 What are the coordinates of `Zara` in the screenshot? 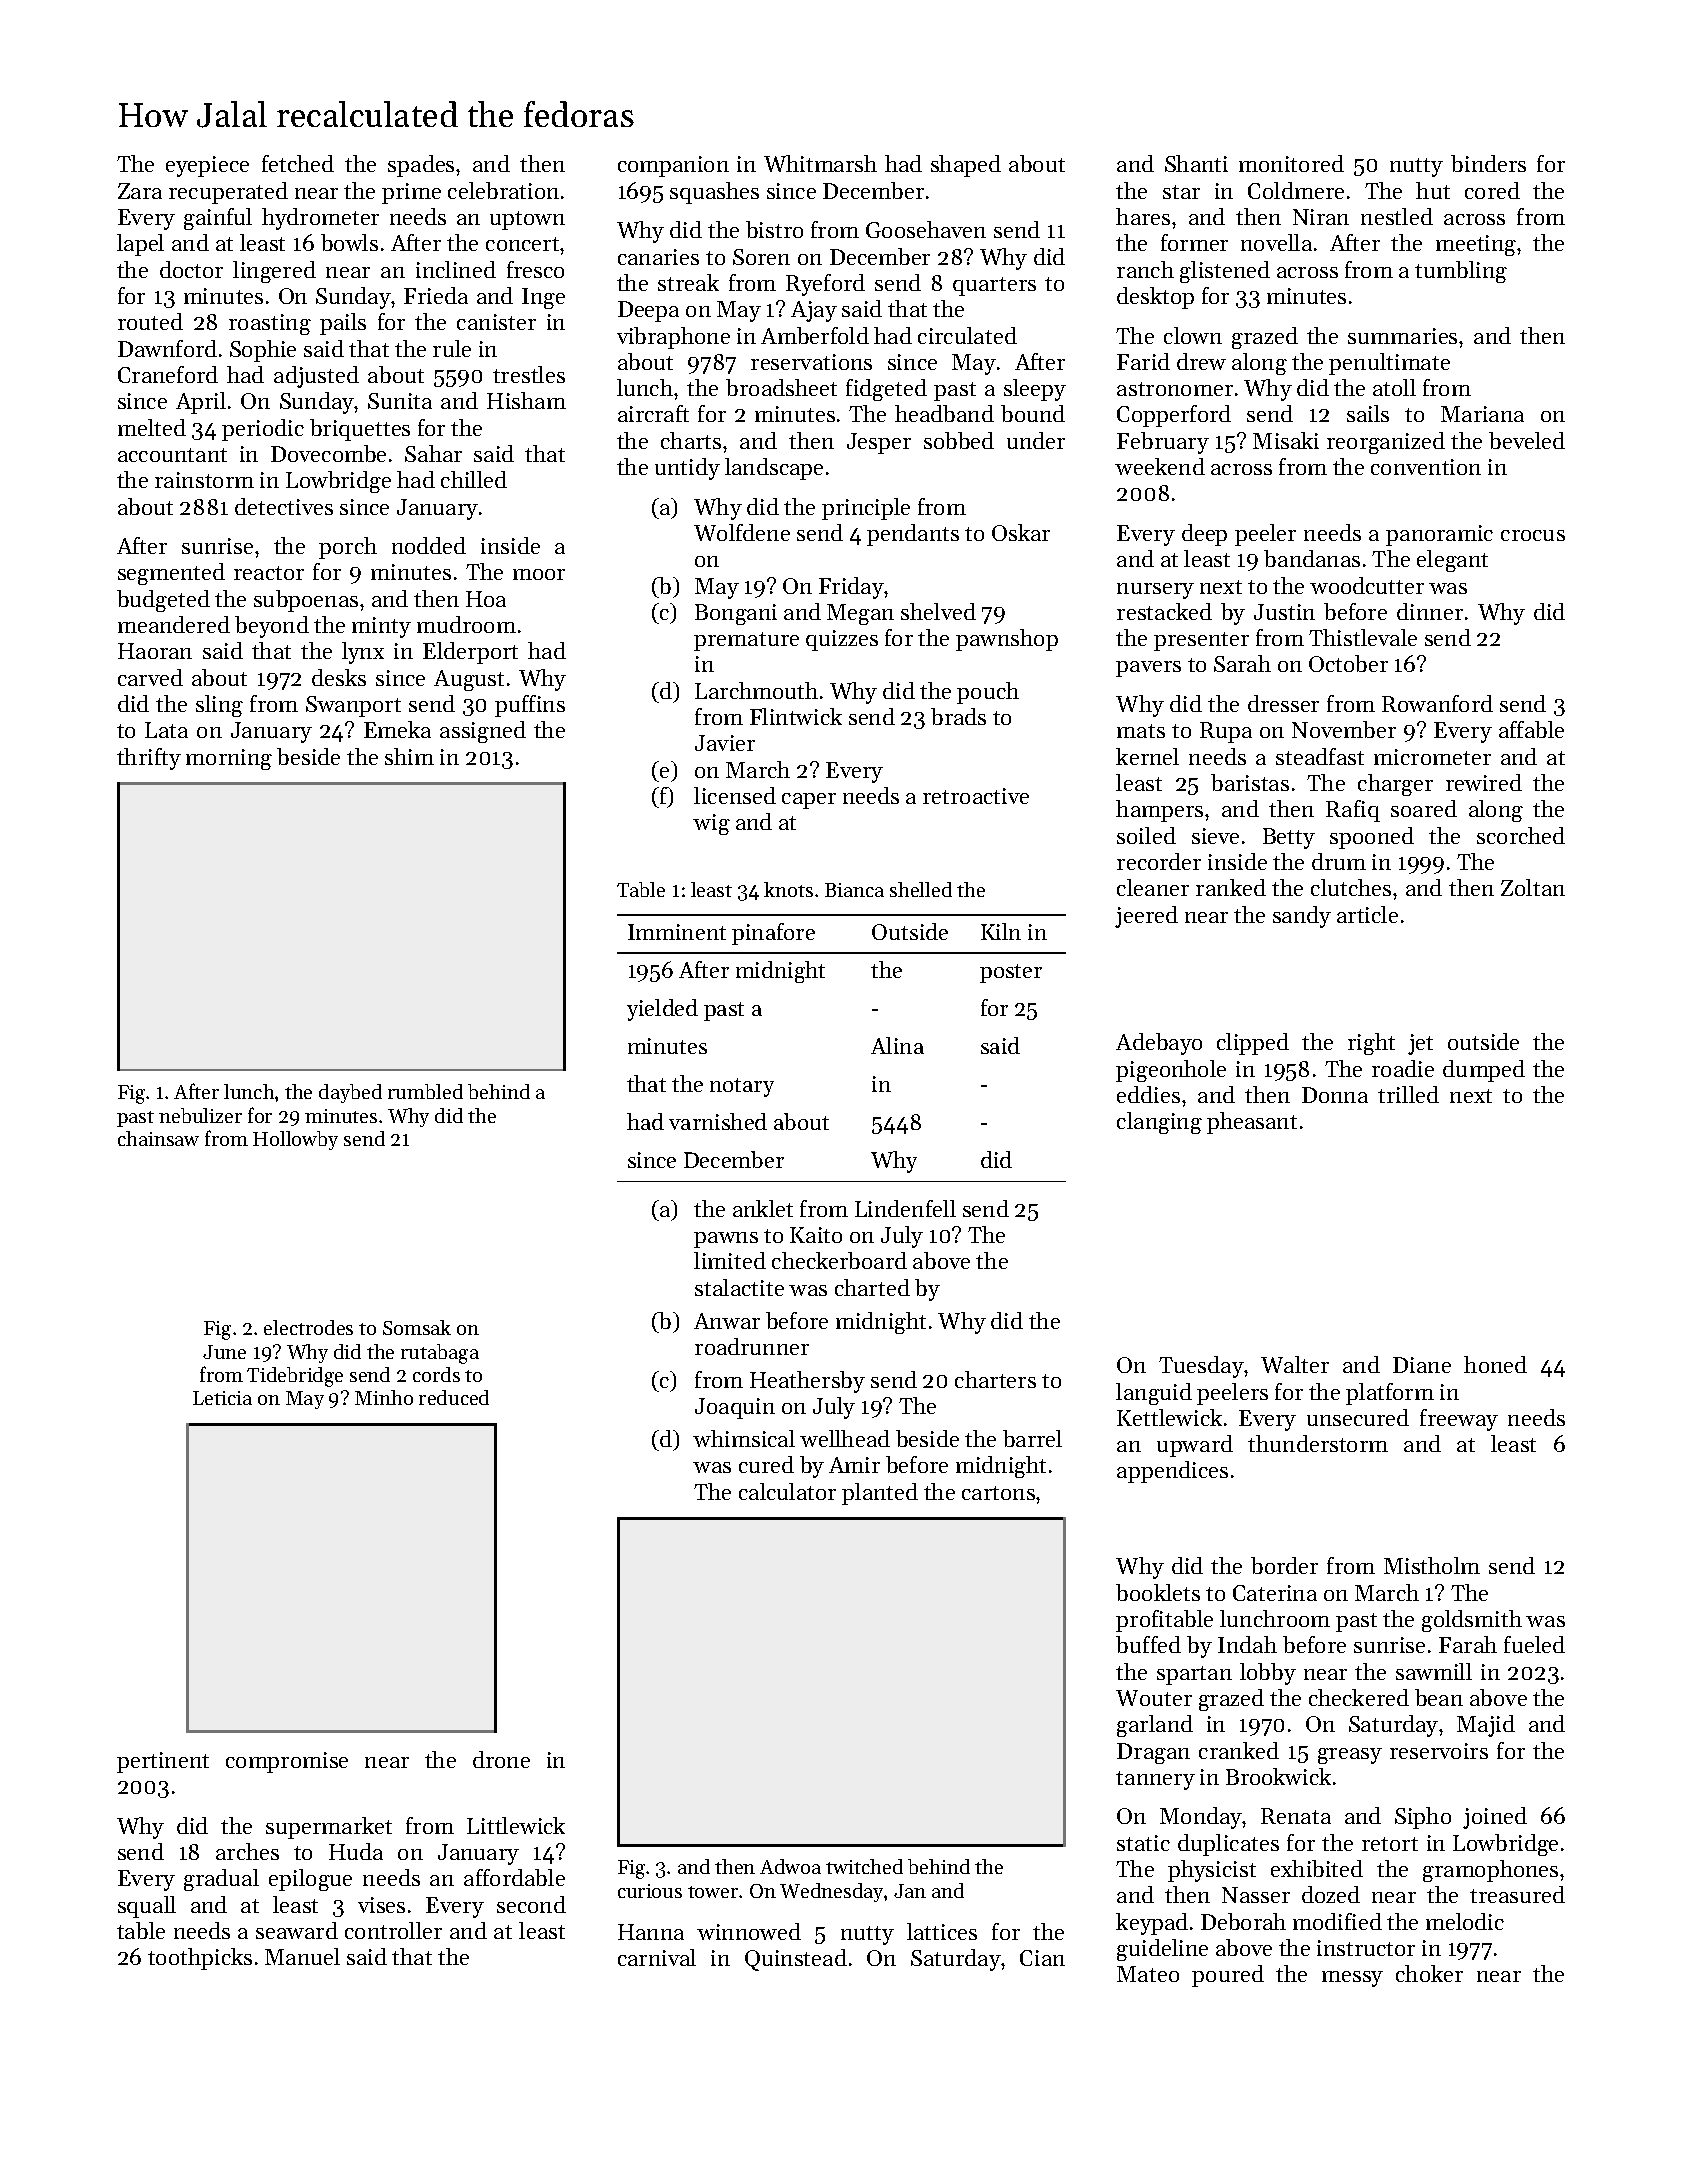 It's located at (140, 191).
